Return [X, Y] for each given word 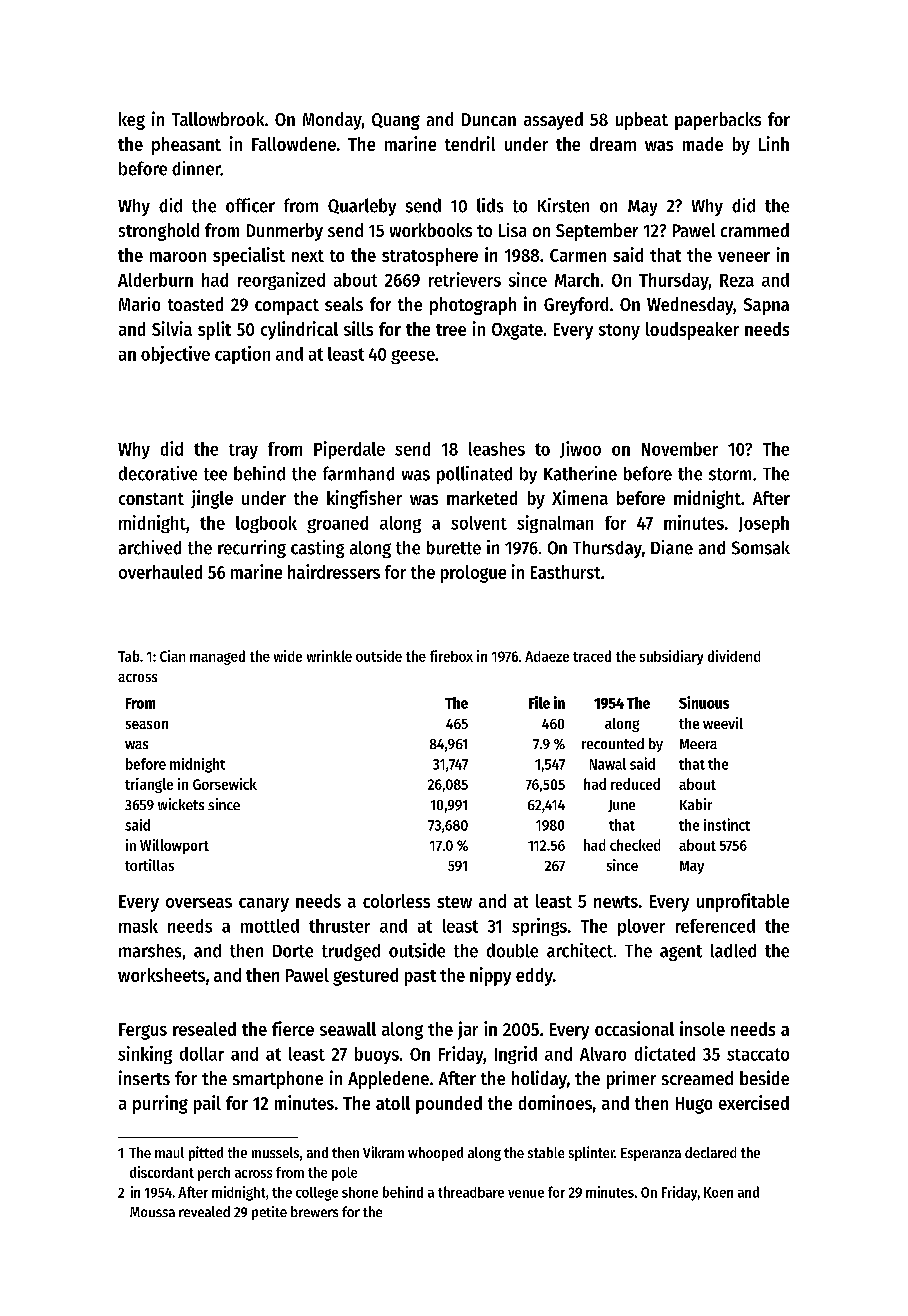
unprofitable [743, 902]
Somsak [761, 548]
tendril [470, 143]
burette [454, 548]
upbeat [642, 121]
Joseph [764, 524]
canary [264, 905]
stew [454, 902]
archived [150, 547]
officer [250, 205]
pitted [206, 1153]
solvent [479, 523]
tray [243, 451]
